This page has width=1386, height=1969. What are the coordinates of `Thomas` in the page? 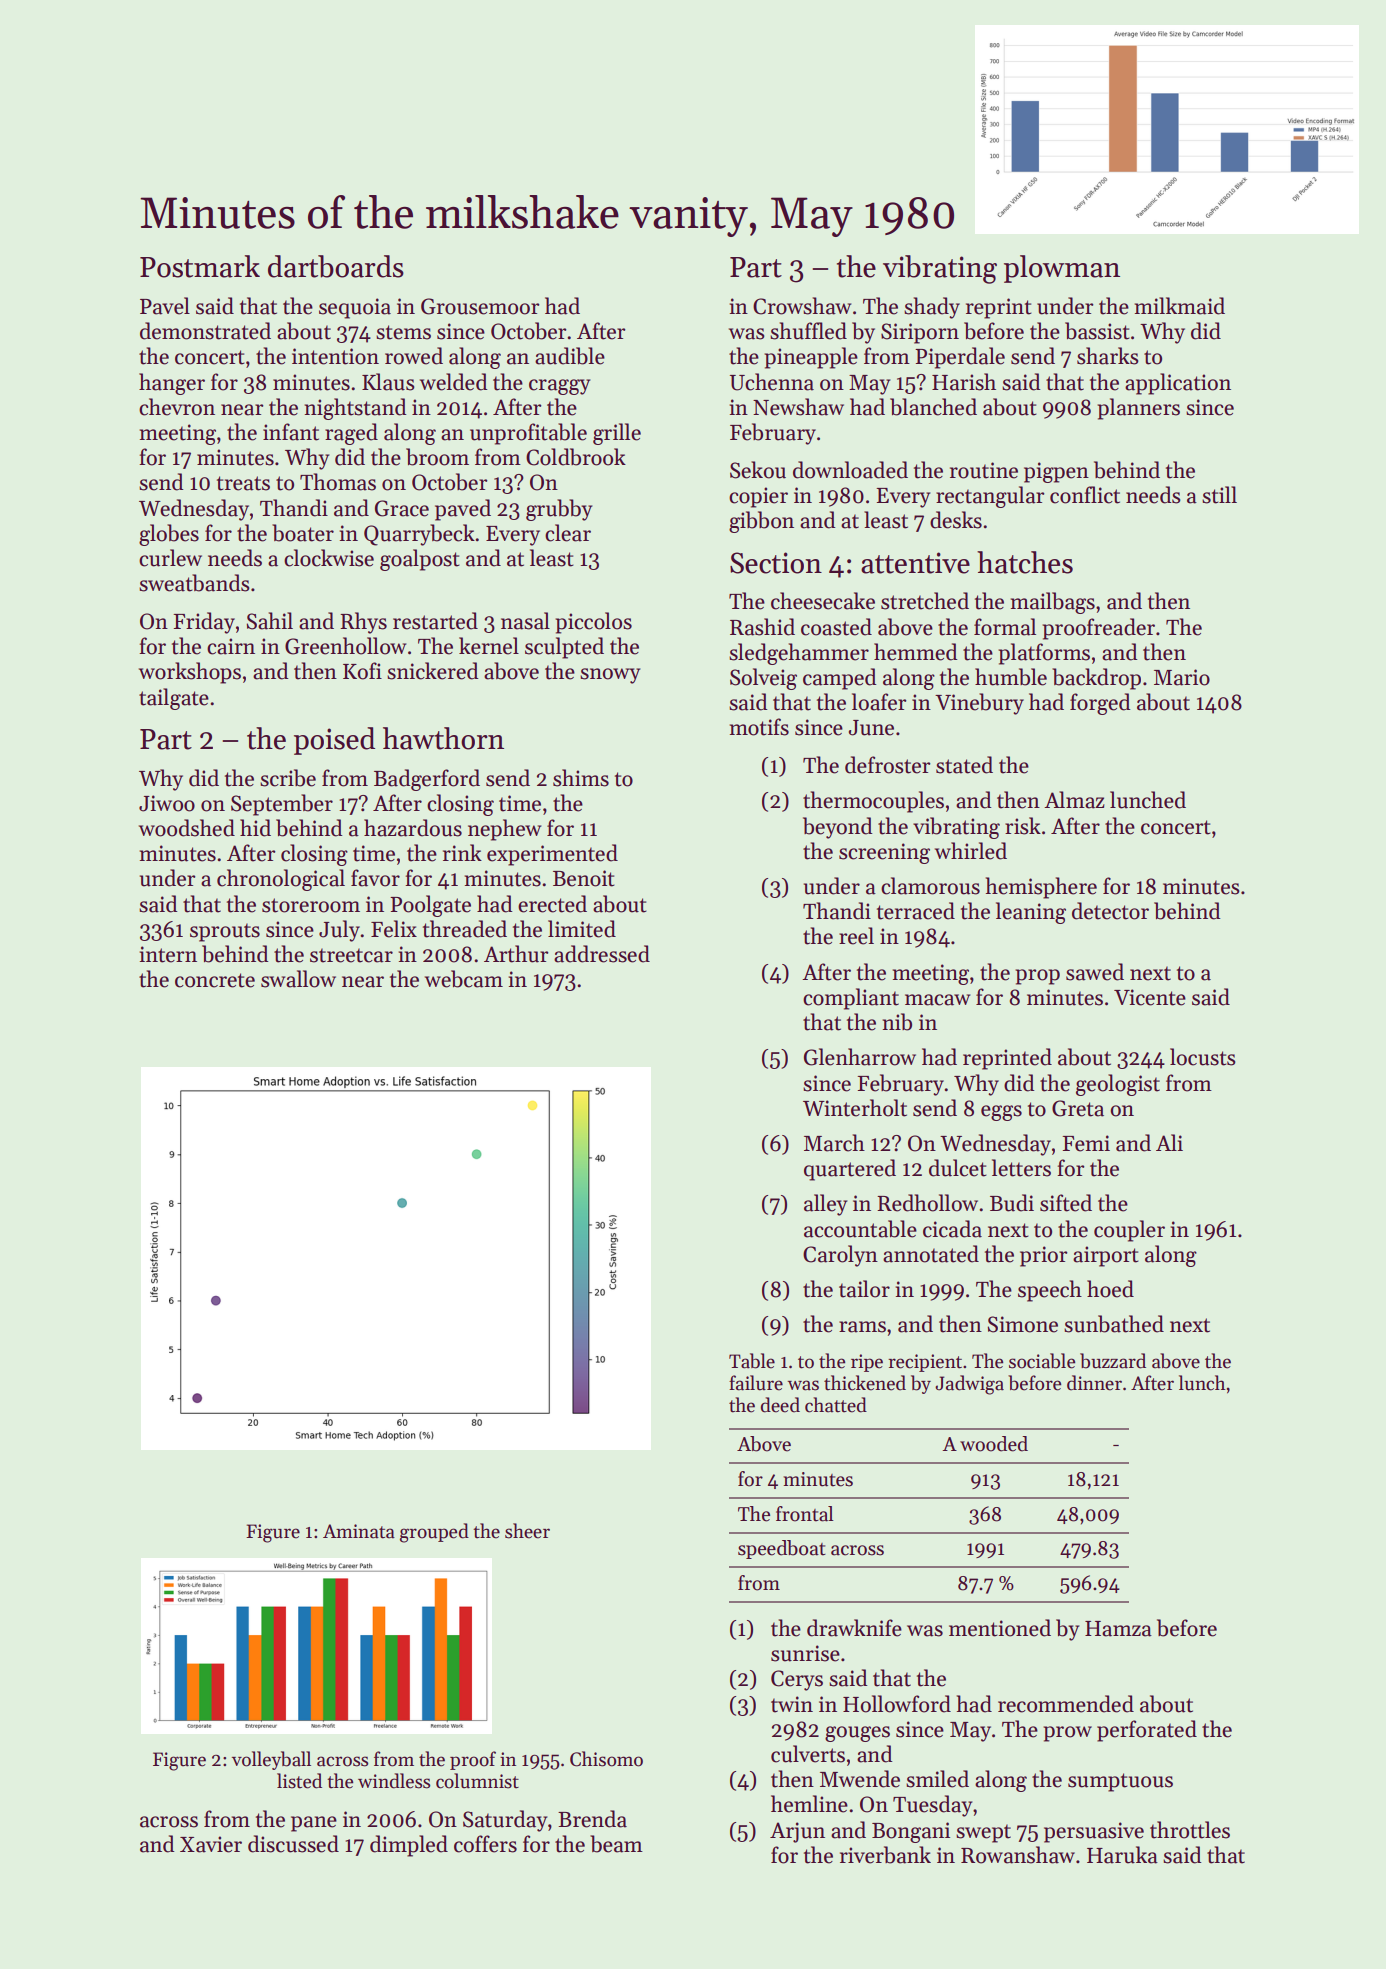 It's located at (338, 482).
